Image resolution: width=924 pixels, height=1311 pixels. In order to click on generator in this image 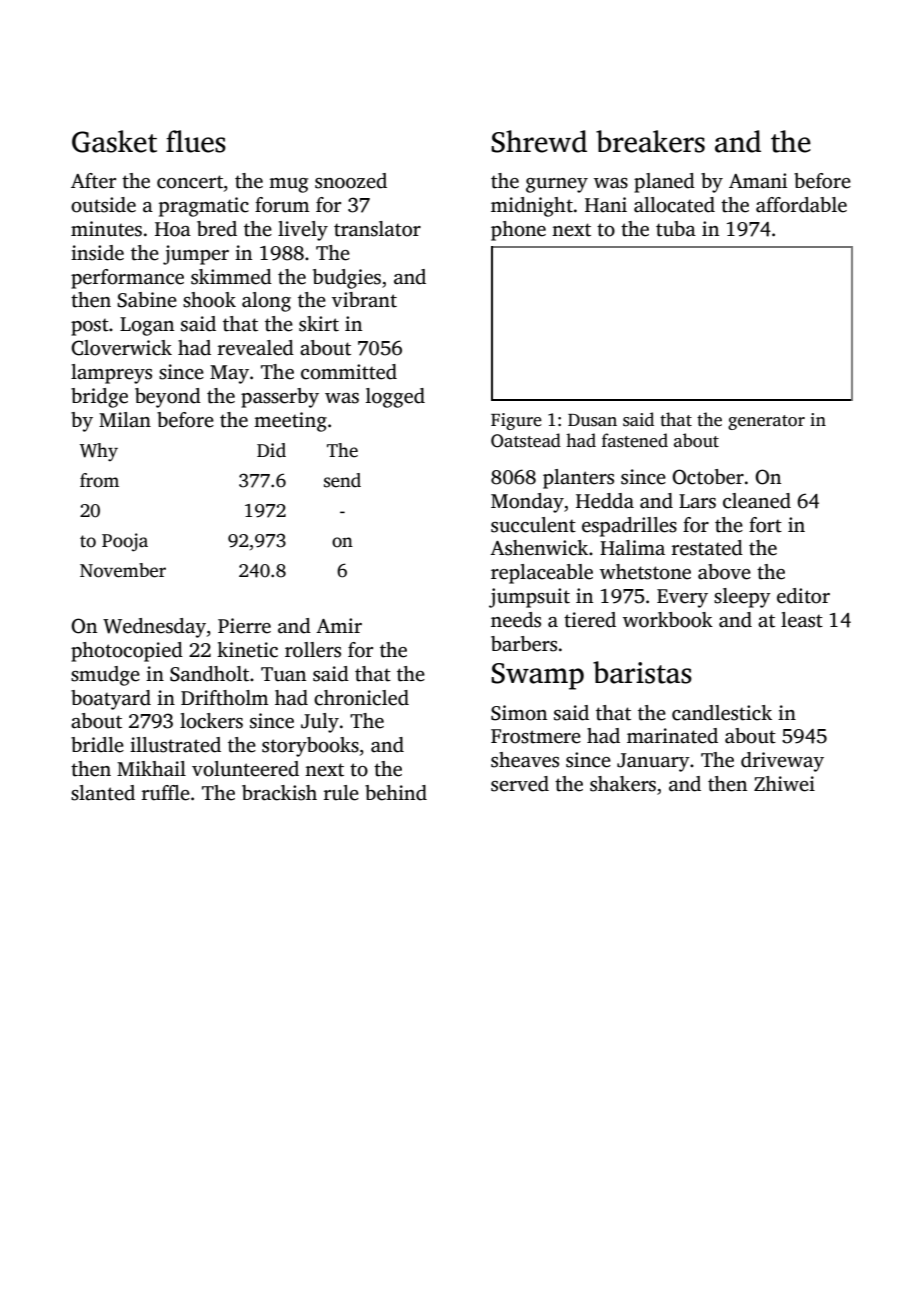, I will do `click(766, 422)`.
